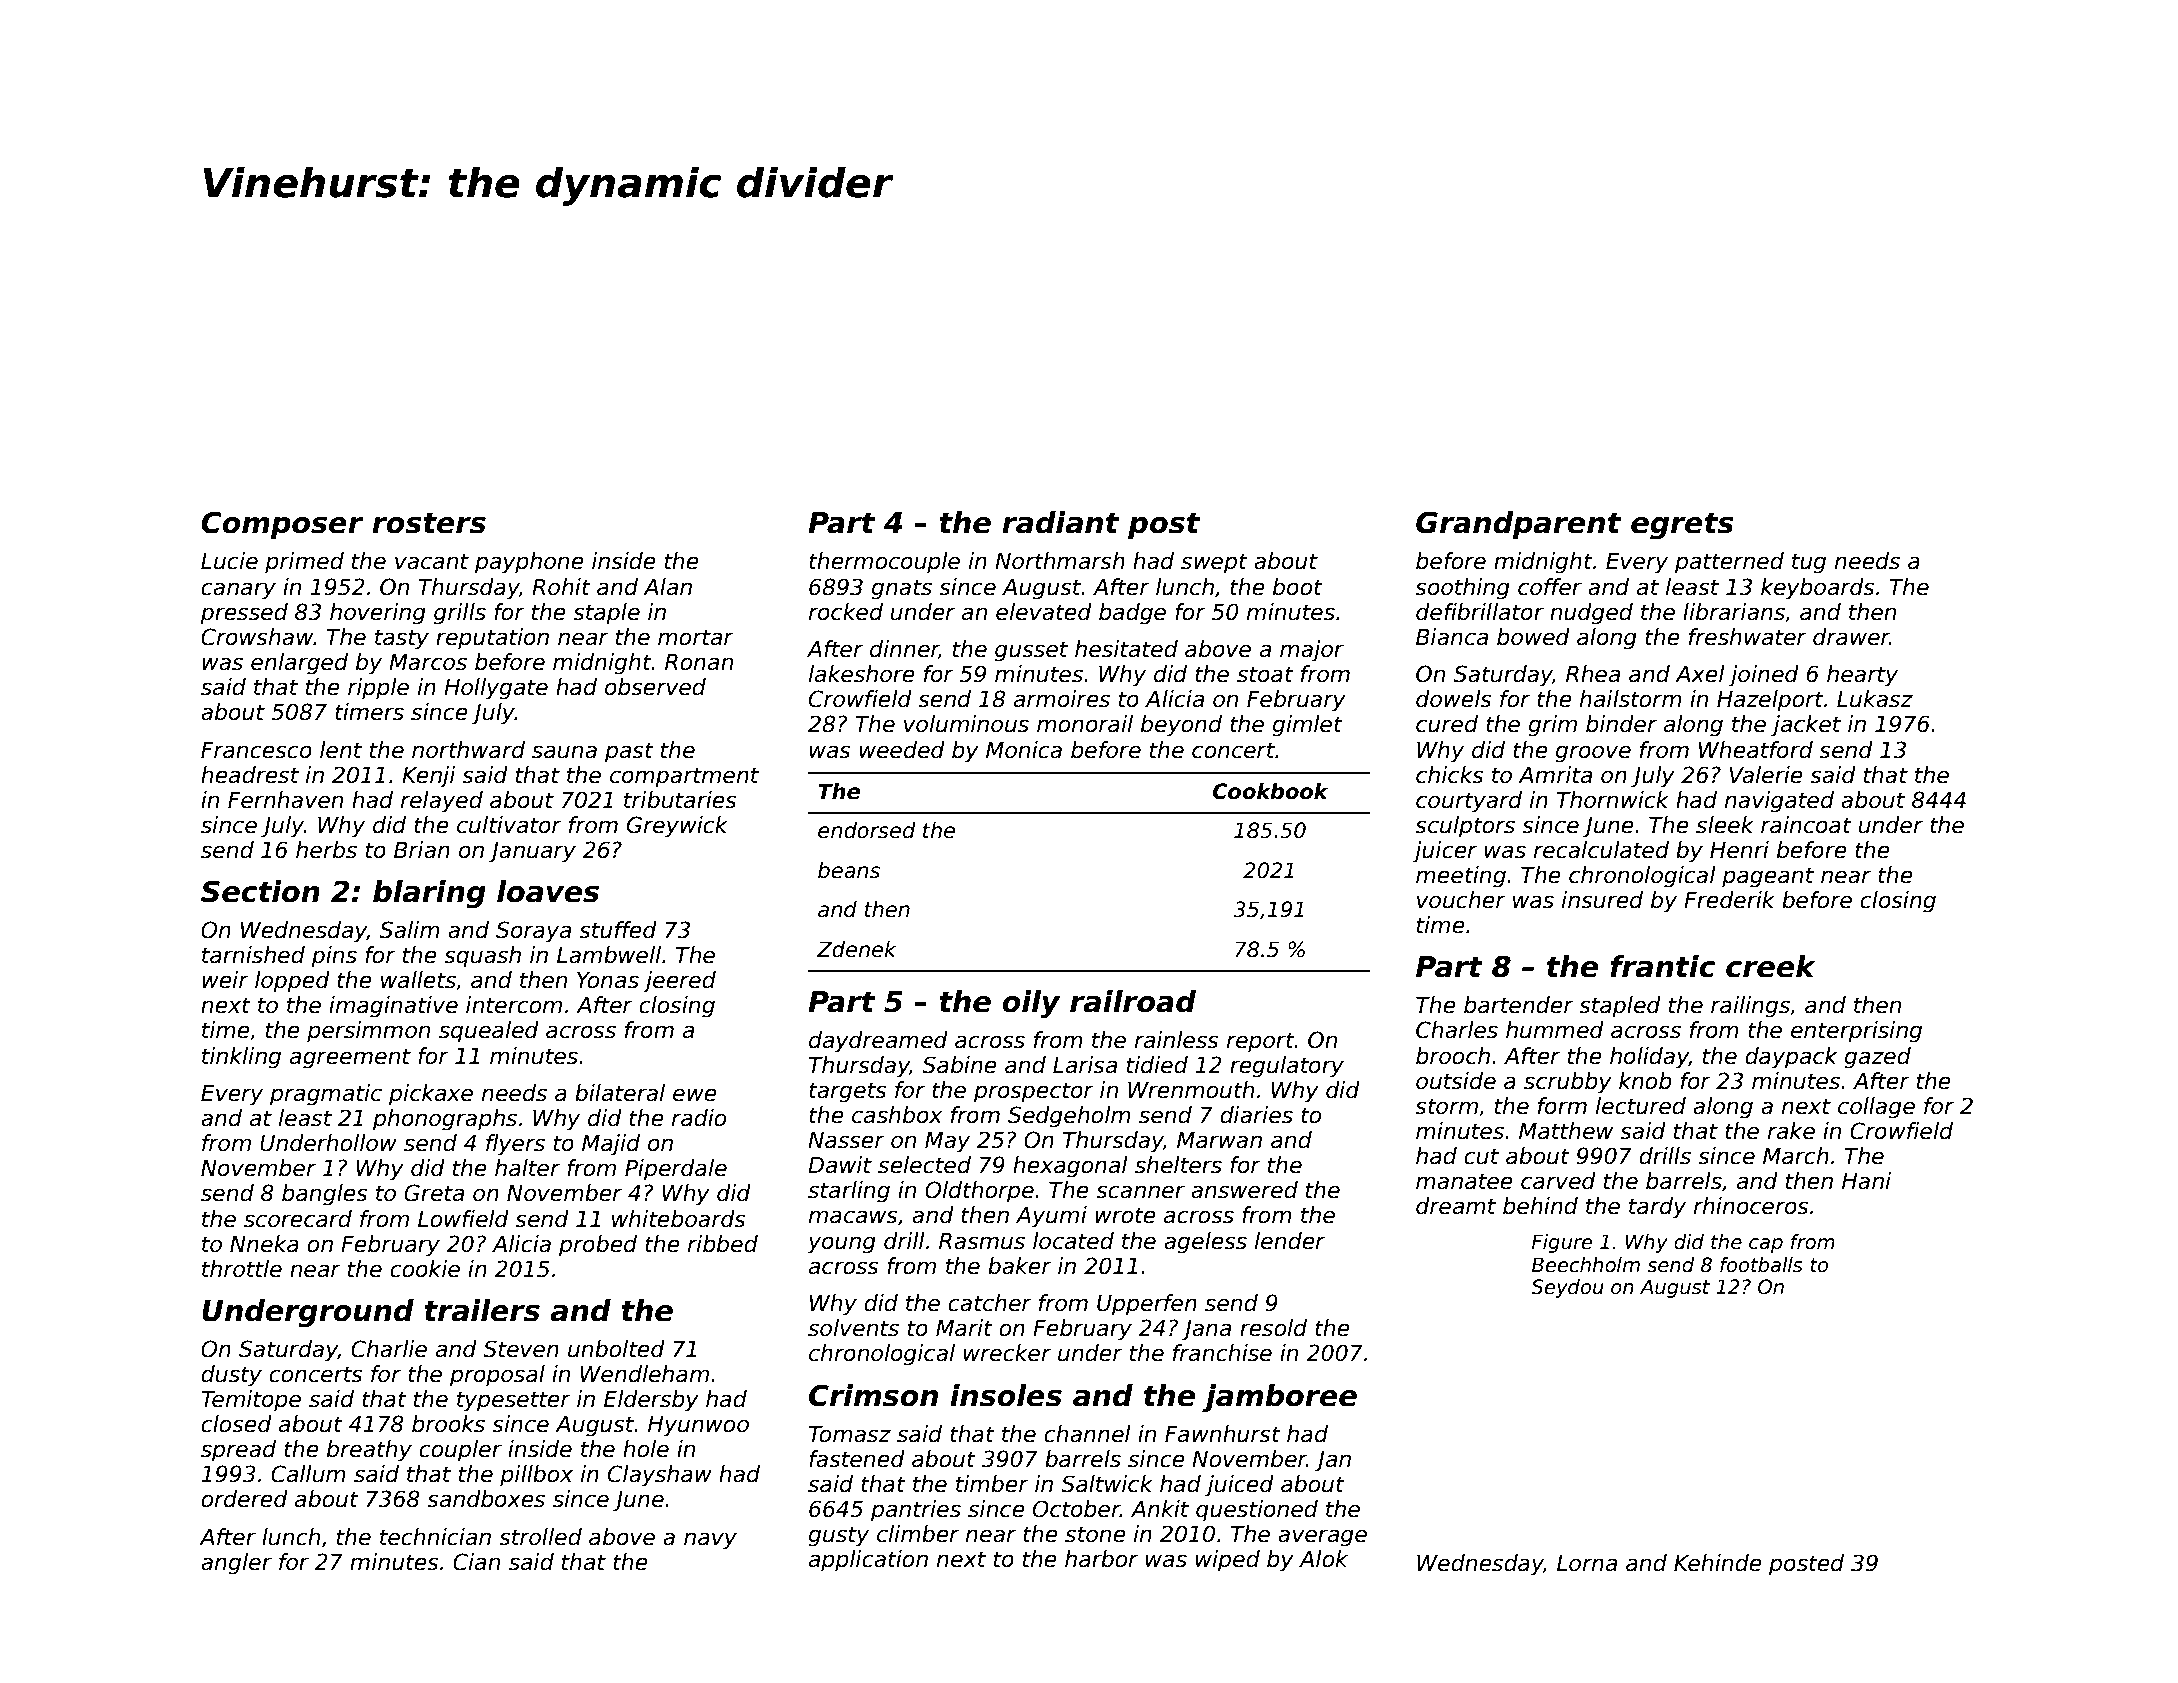 Image resolution: width=2178 pixels, height=1683 pixels. What do you see at coordinates (1567, 1288) in the screenshot?
I see `Seydou` at bounding box center [1567, 1288].
